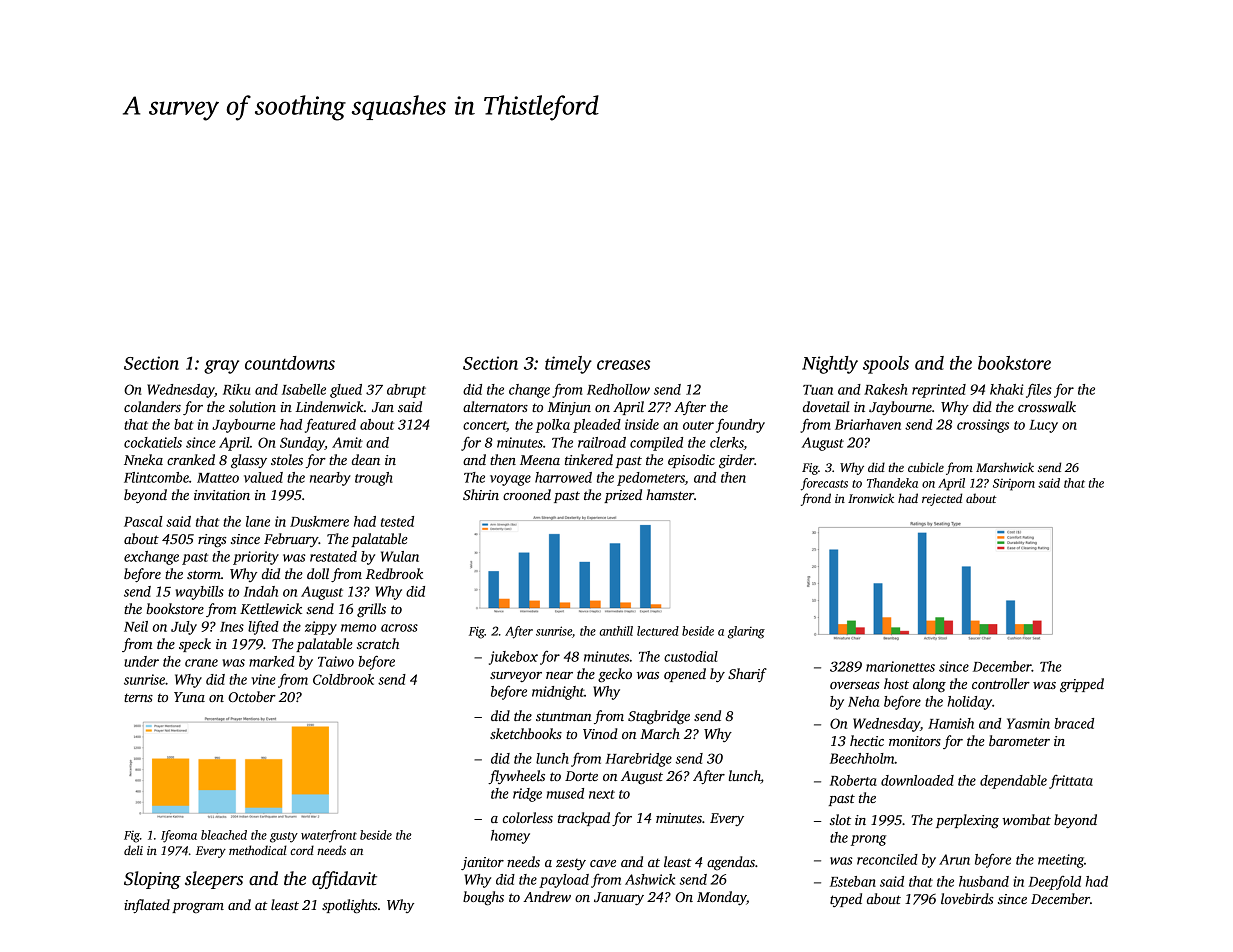 This image has width=1233, height=952. I want to click on program, so click(198, 908).
